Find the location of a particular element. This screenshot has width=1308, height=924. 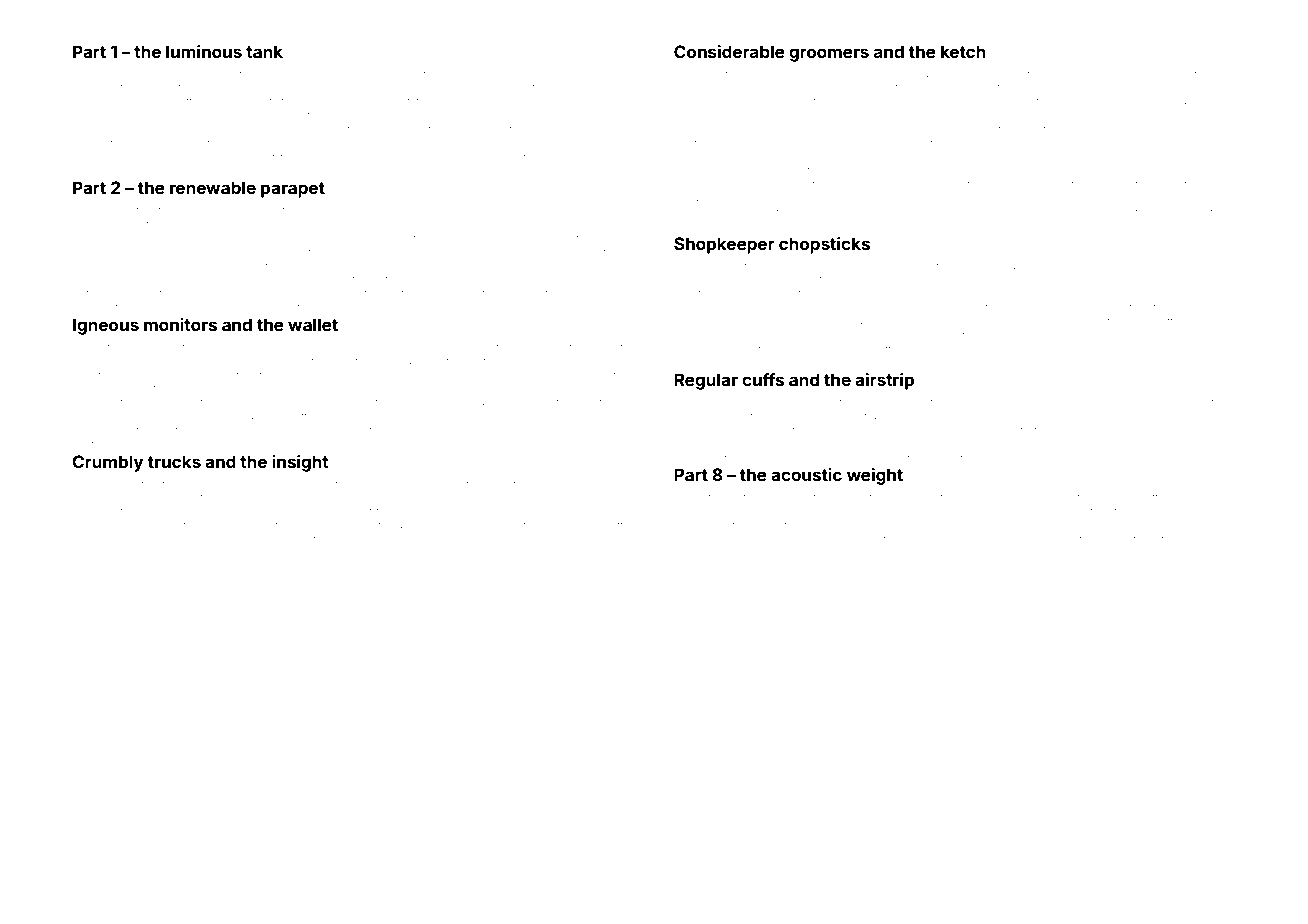

weaver is located at coordinates (92, 308).
